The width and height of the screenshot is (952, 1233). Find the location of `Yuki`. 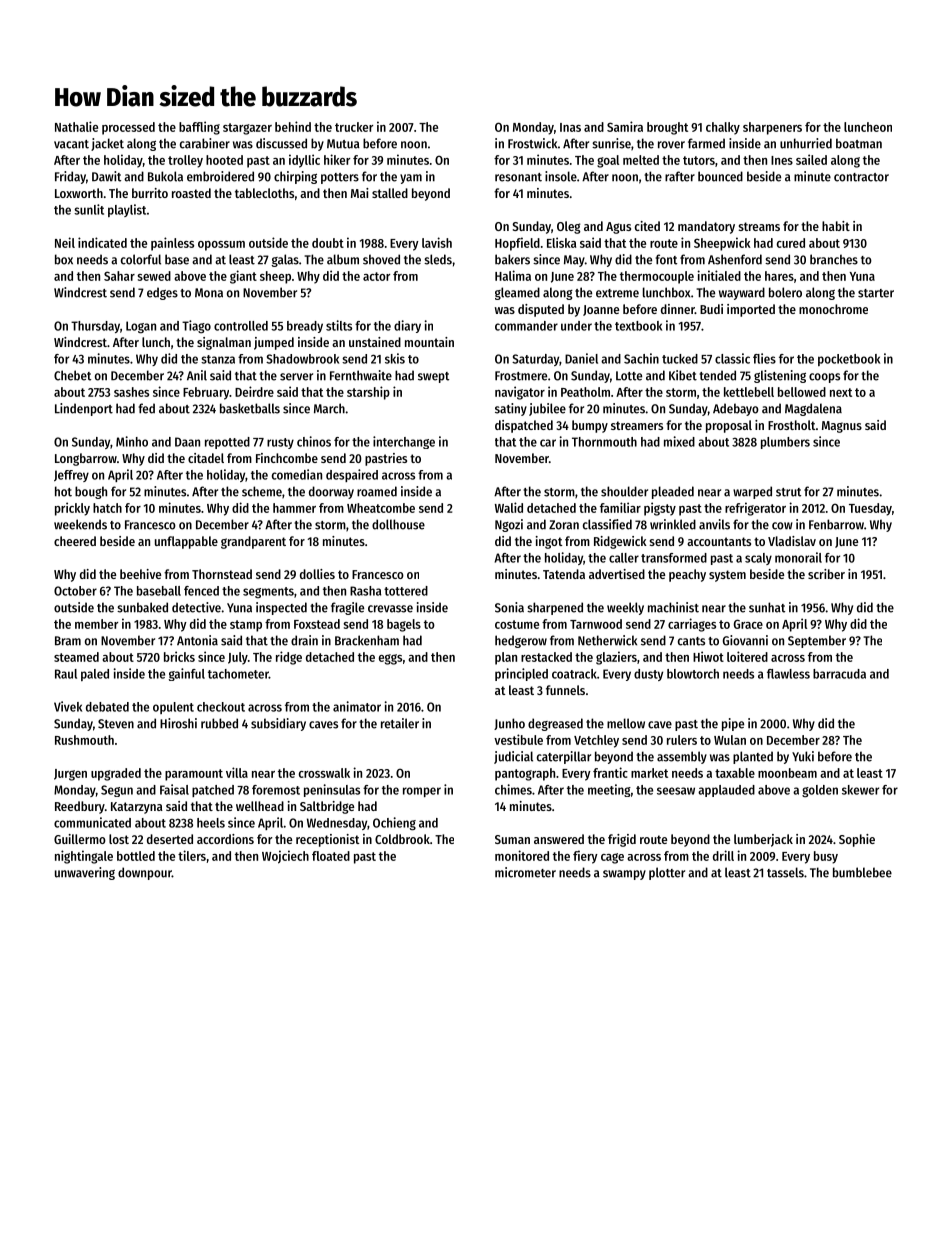

Yuki is located at coordinates (803, 756).
